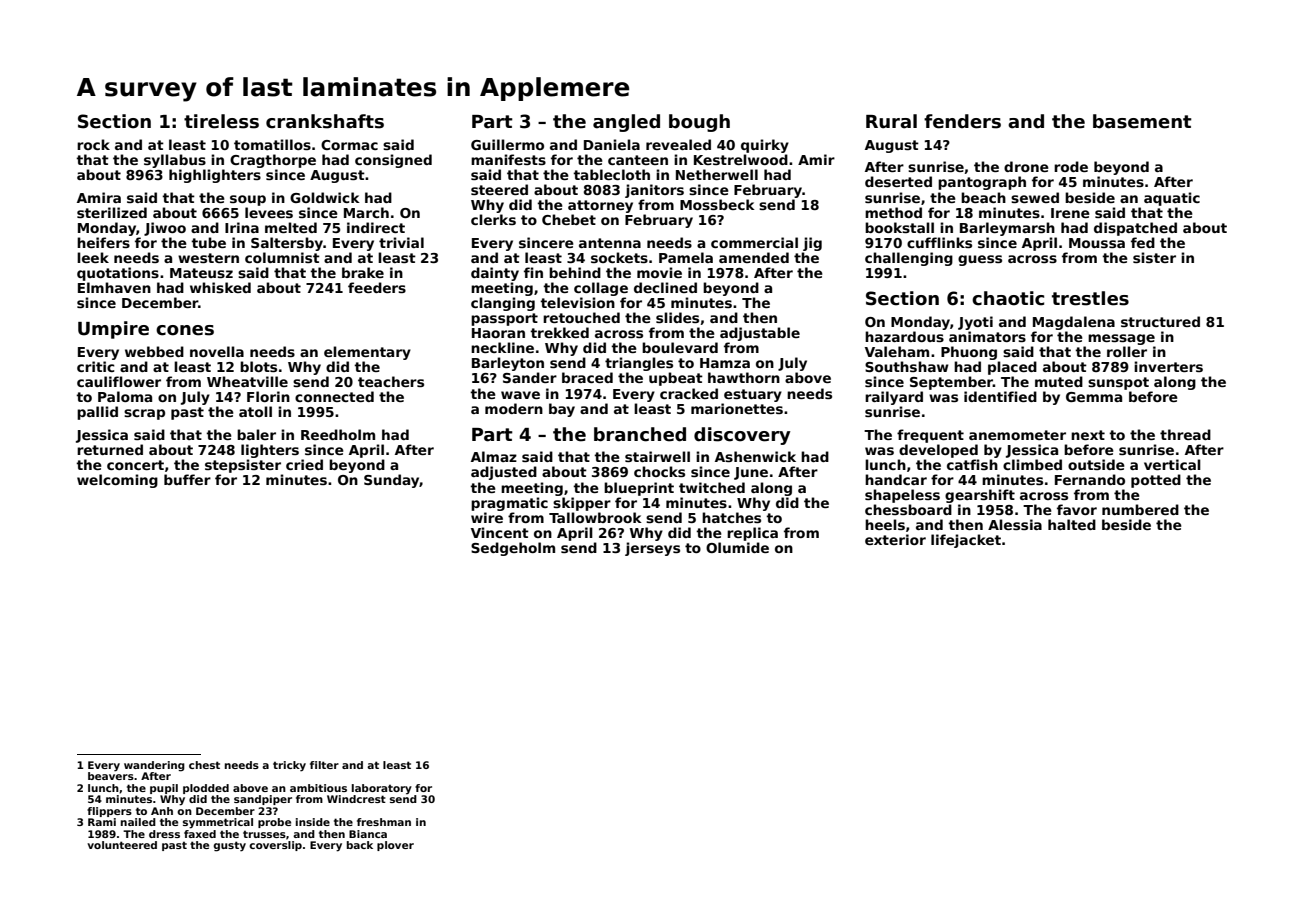 The width and height of the screenshot is (1308, 924). I want to click on halted, so click(1072, 524).
